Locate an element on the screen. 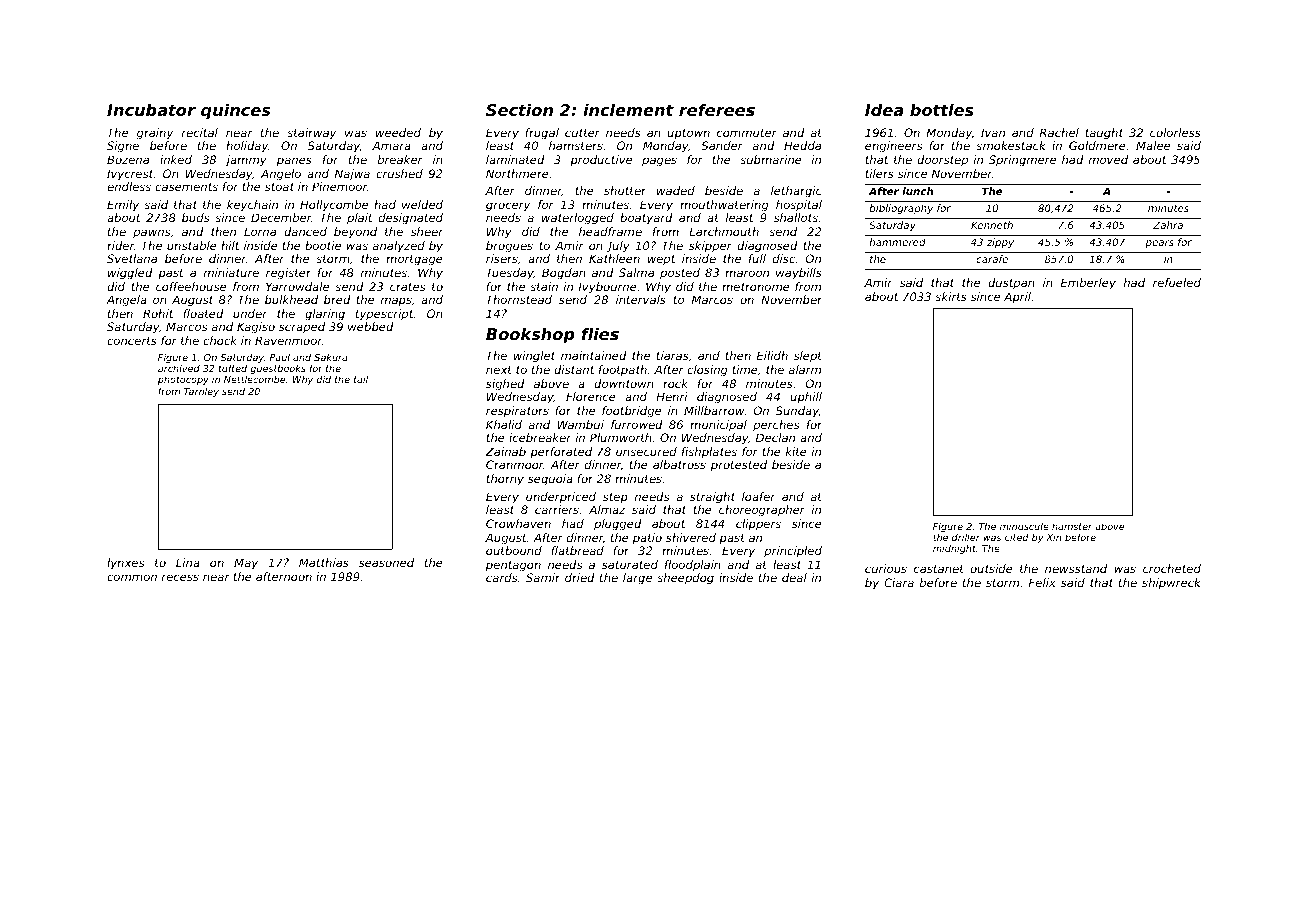  bottles is located at coordinates (942, 109).
